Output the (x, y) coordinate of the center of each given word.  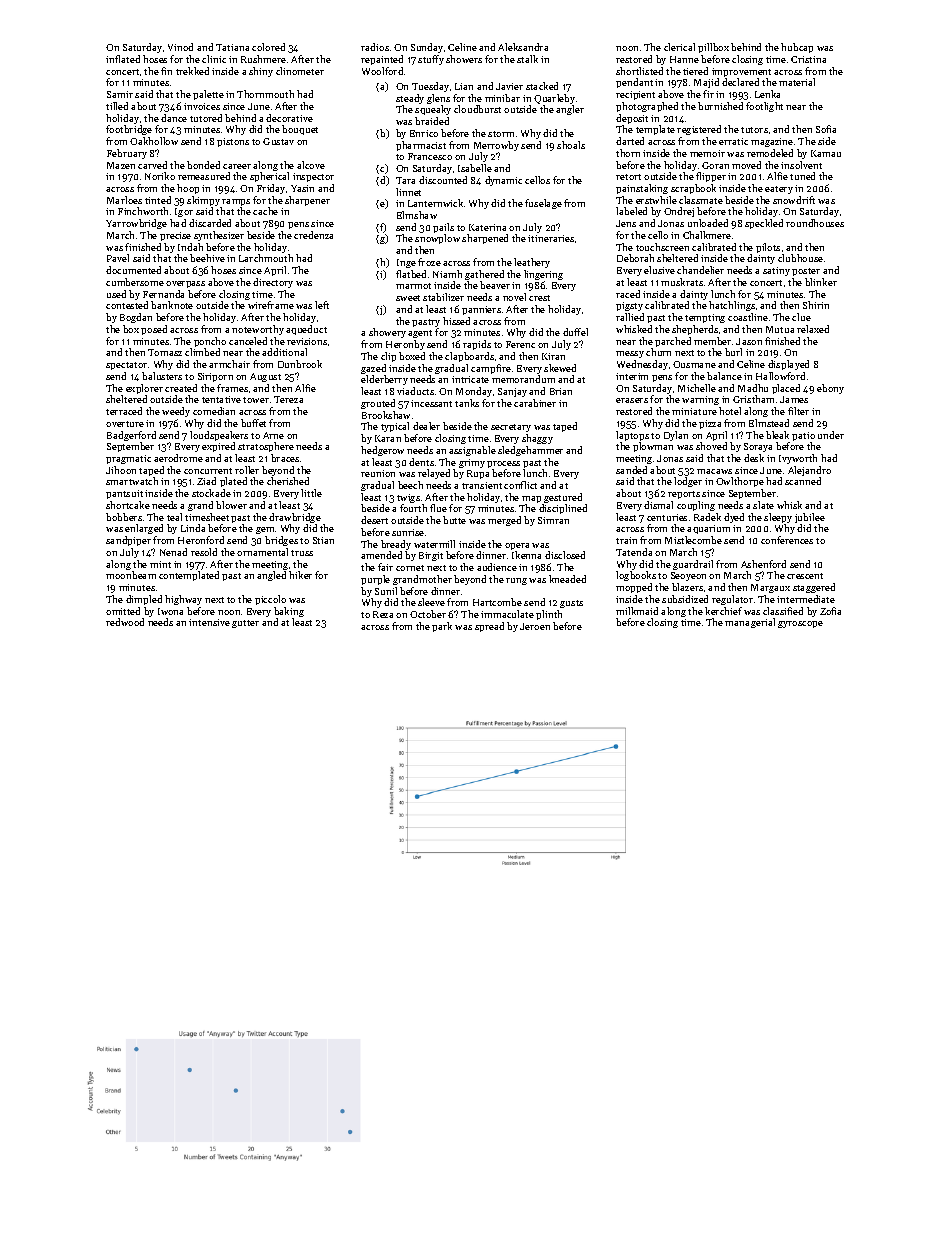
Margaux (770, 588)
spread (489, 627)
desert (374, 520)
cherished (288, 481)
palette (208, 95)
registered (699, 130)
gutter (245, 624)
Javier (509, 86)
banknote (172, 305)
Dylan (676, 436)
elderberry (384, 380)
